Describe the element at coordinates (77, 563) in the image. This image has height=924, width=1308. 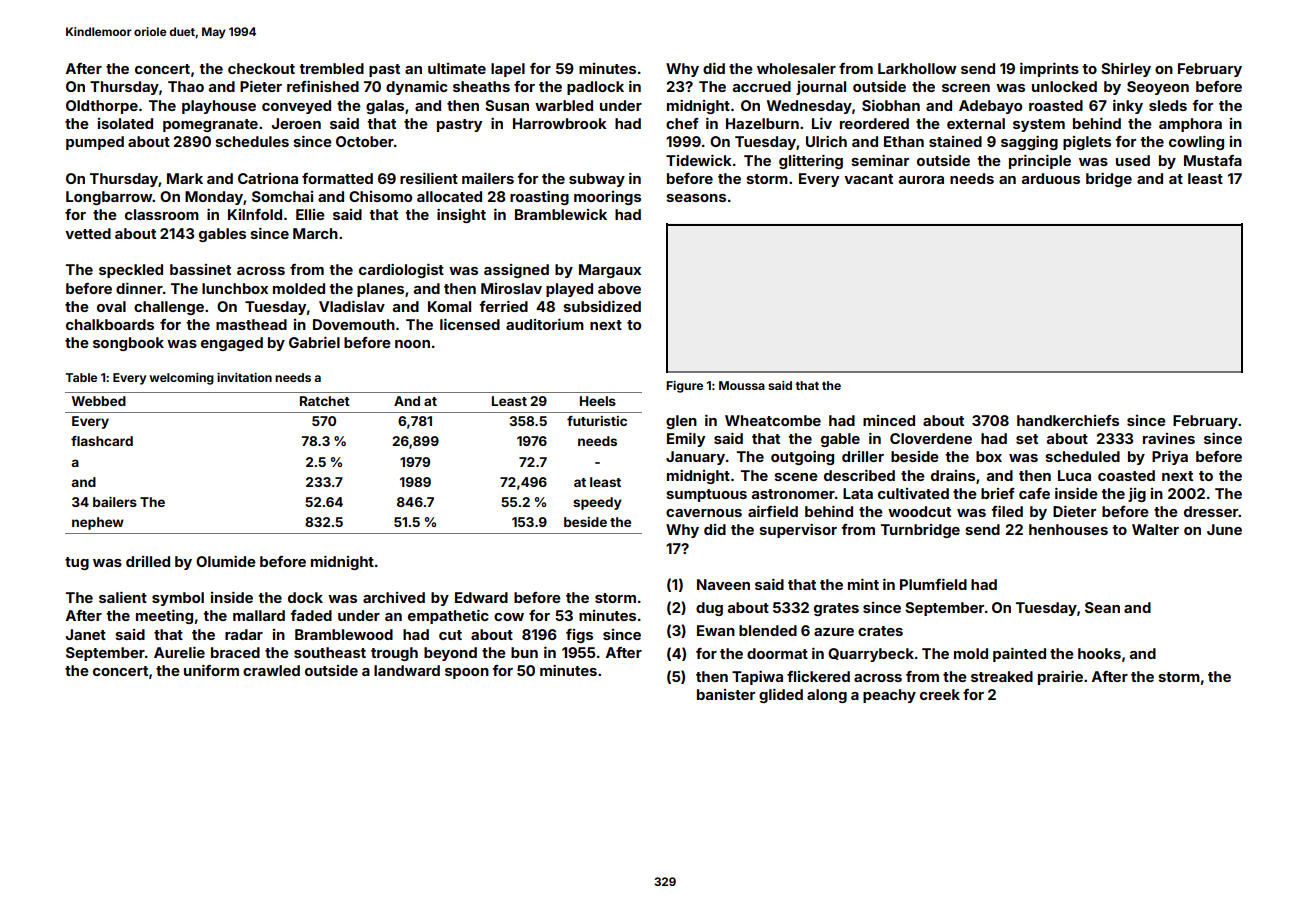
I see `tug` at that location.
